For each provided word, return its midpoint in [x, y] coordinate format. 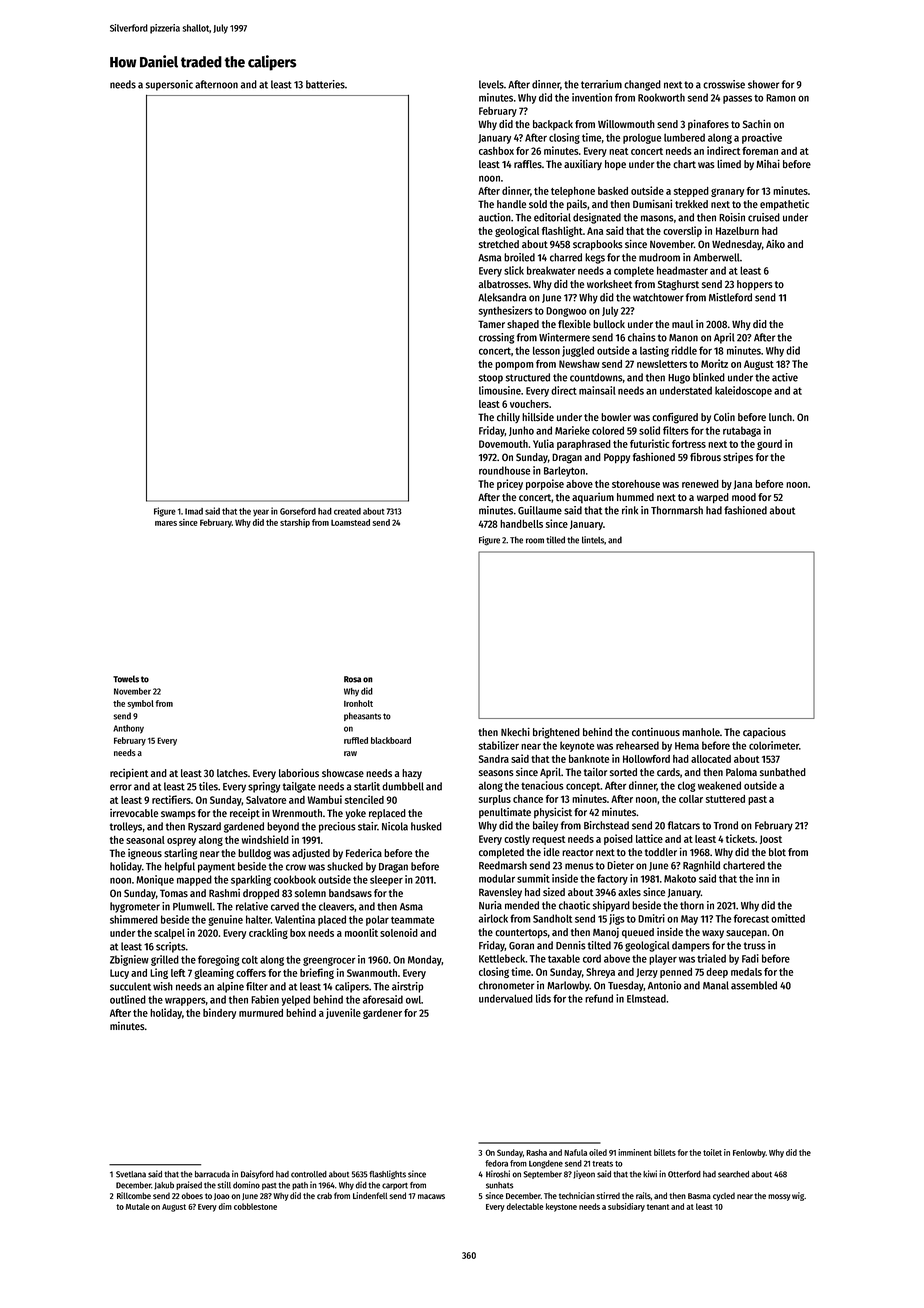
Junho [521, 431]
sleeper [386, 881]
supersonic [169, 85]
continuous [656, 732]
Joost [771, 840]
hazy [412, 774]
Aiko [775, 244]
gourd [769, 445]
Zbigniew [129, 960]
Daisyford [257, 1174]
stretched [499, 244]
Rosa [352, 679]
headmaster [682, 270]
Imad [194, 511]
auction [495, 217]
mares [166, 523]
